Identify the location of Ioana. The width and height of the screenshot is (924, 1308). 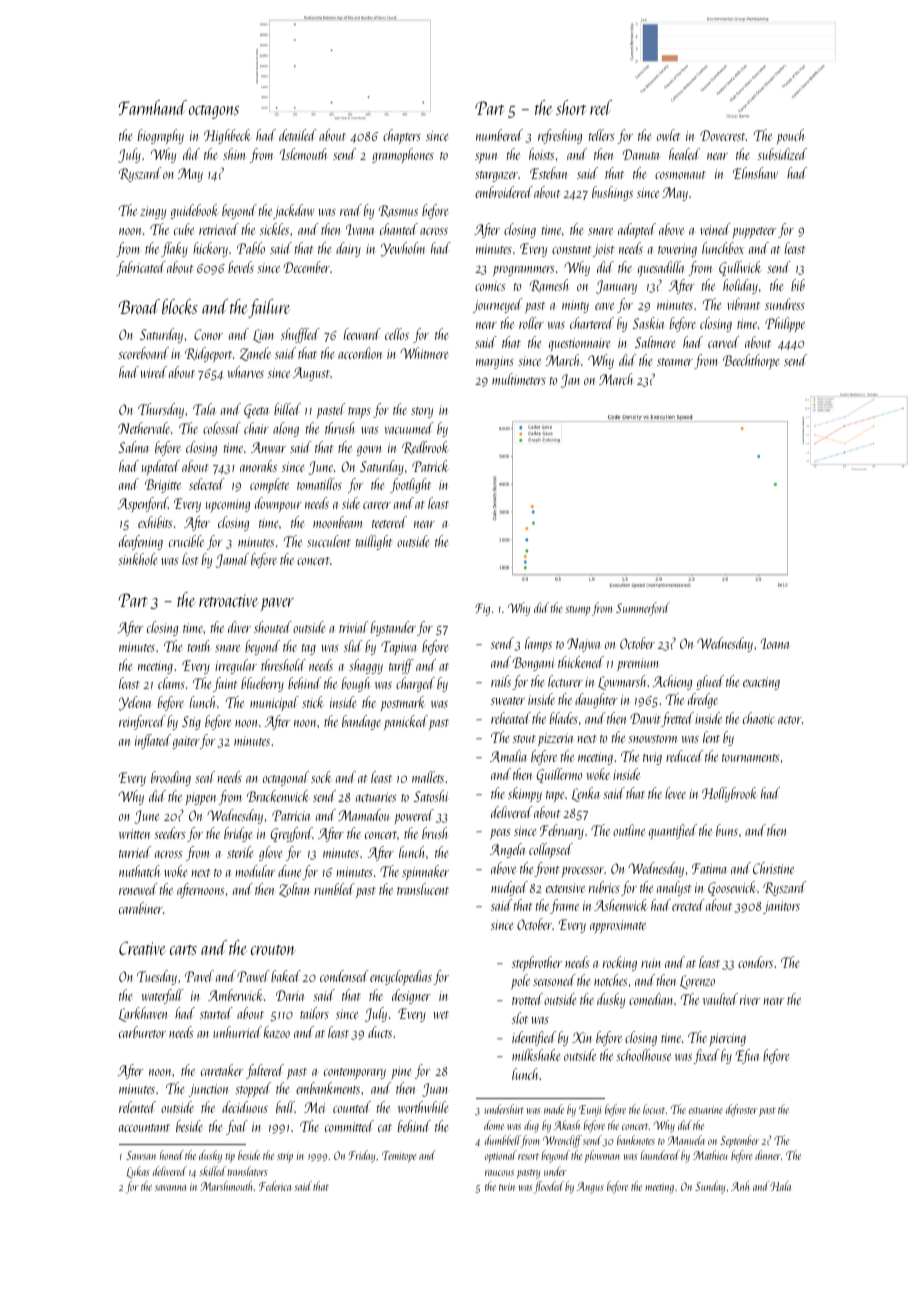
(775, 643).
